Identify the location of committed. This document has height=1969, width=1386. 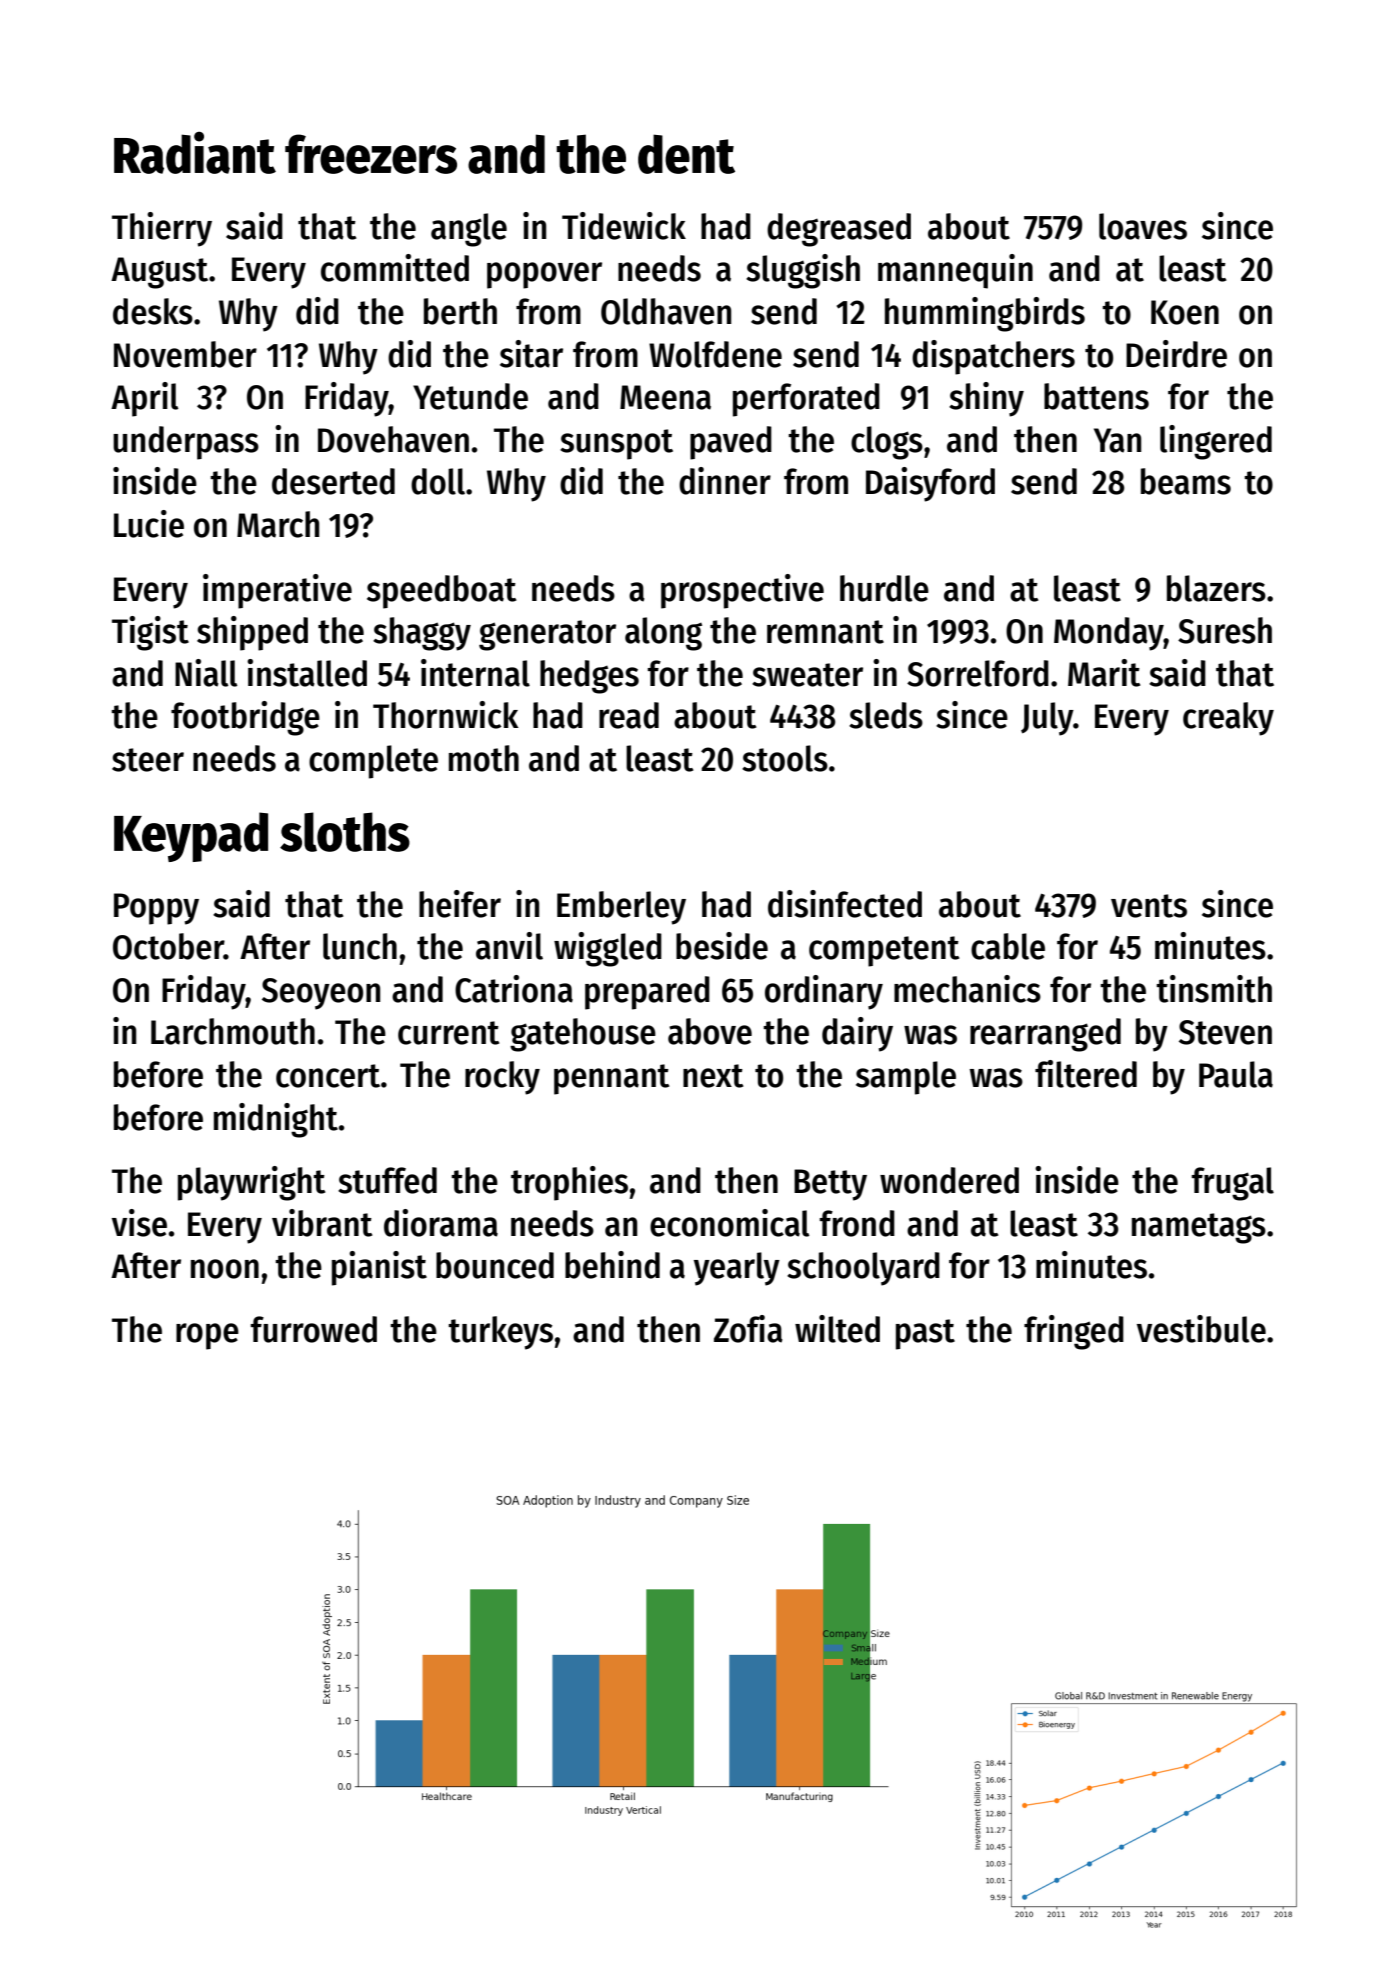
(395, 268).
